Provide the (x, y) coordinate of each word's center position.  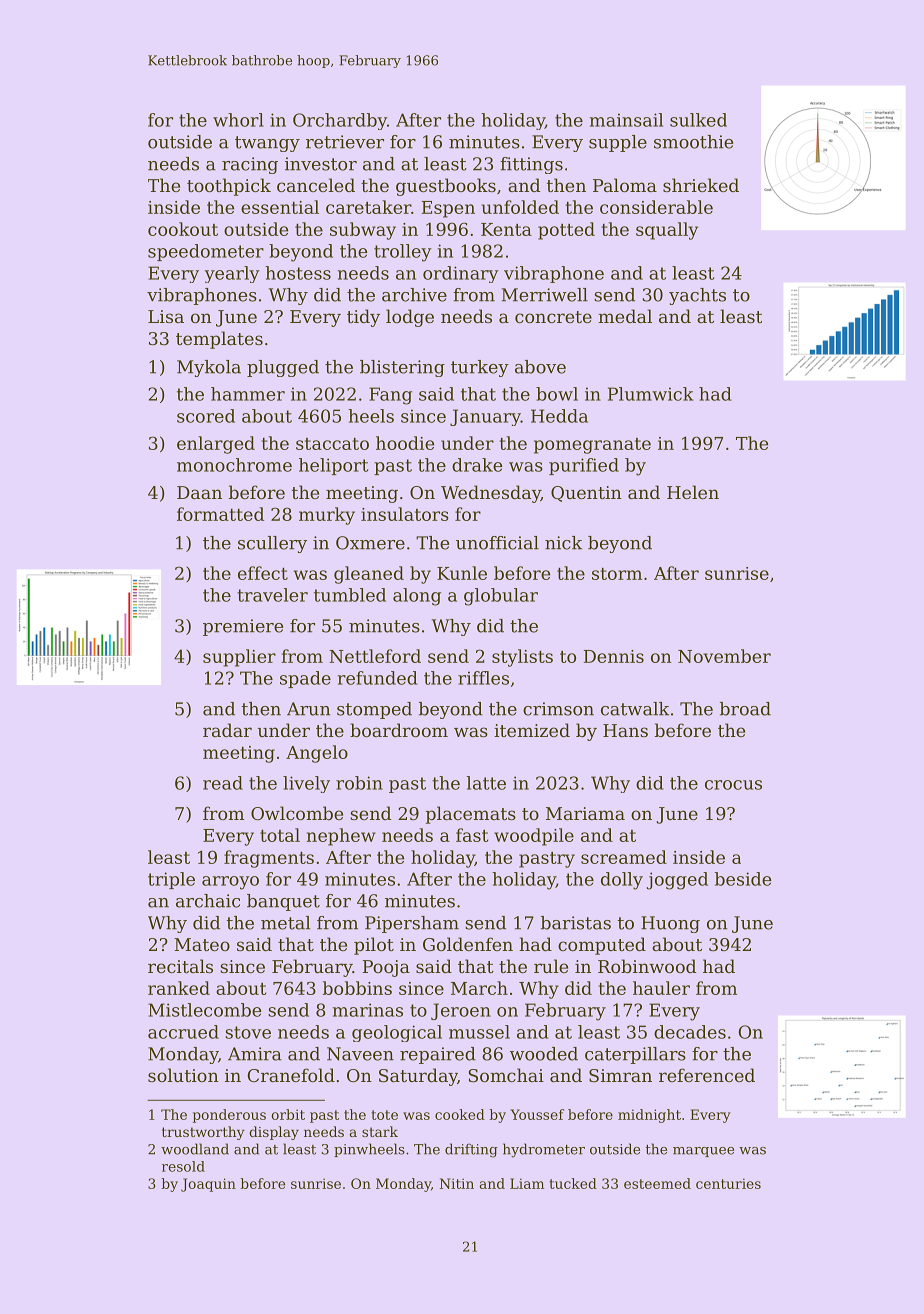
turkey (480, 368)
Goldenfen (468, 944)
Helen (693, 492)
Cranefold (291, 1075)
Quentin (586, 494)
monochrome (234, 465)
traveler (272, 595)
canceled (316, 185)
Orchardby (340, 121)
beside (743, 879)
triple (171, 880)
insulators (405, 514)
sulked (698, 120)
